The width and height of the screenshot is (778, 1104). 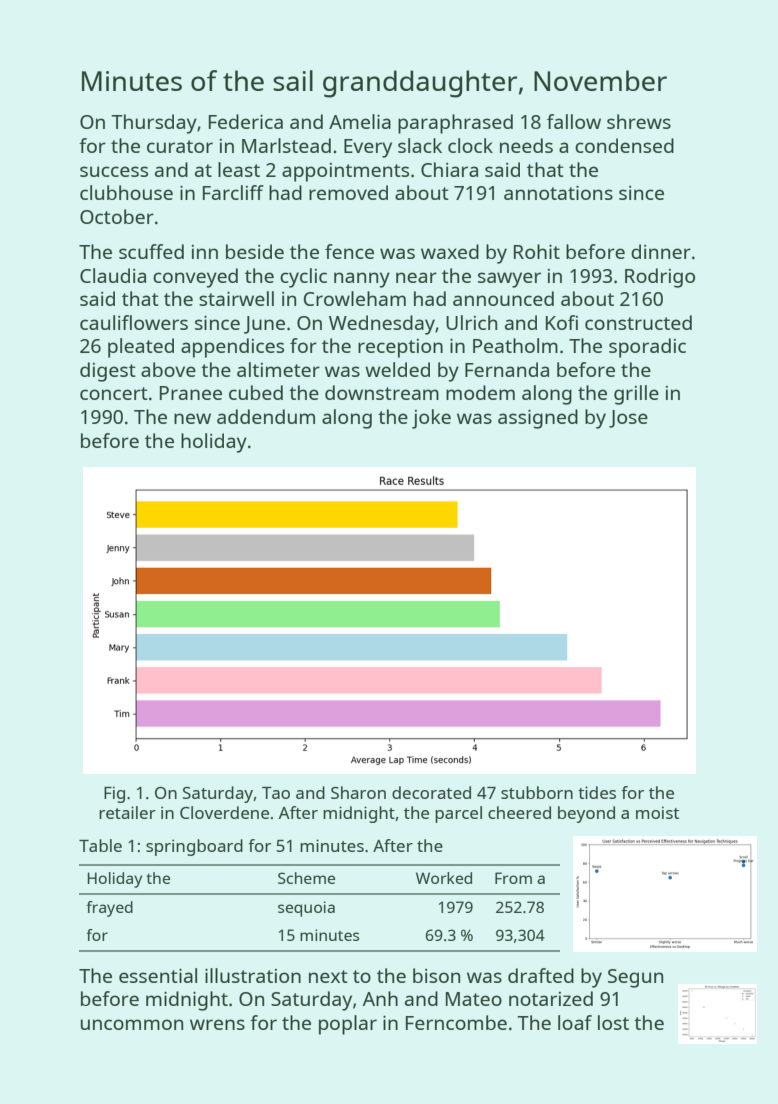 What do you see at coordinates (132, 1024) in the screenshot?
I see `uncommon` at bounding box center [132, 1024].
